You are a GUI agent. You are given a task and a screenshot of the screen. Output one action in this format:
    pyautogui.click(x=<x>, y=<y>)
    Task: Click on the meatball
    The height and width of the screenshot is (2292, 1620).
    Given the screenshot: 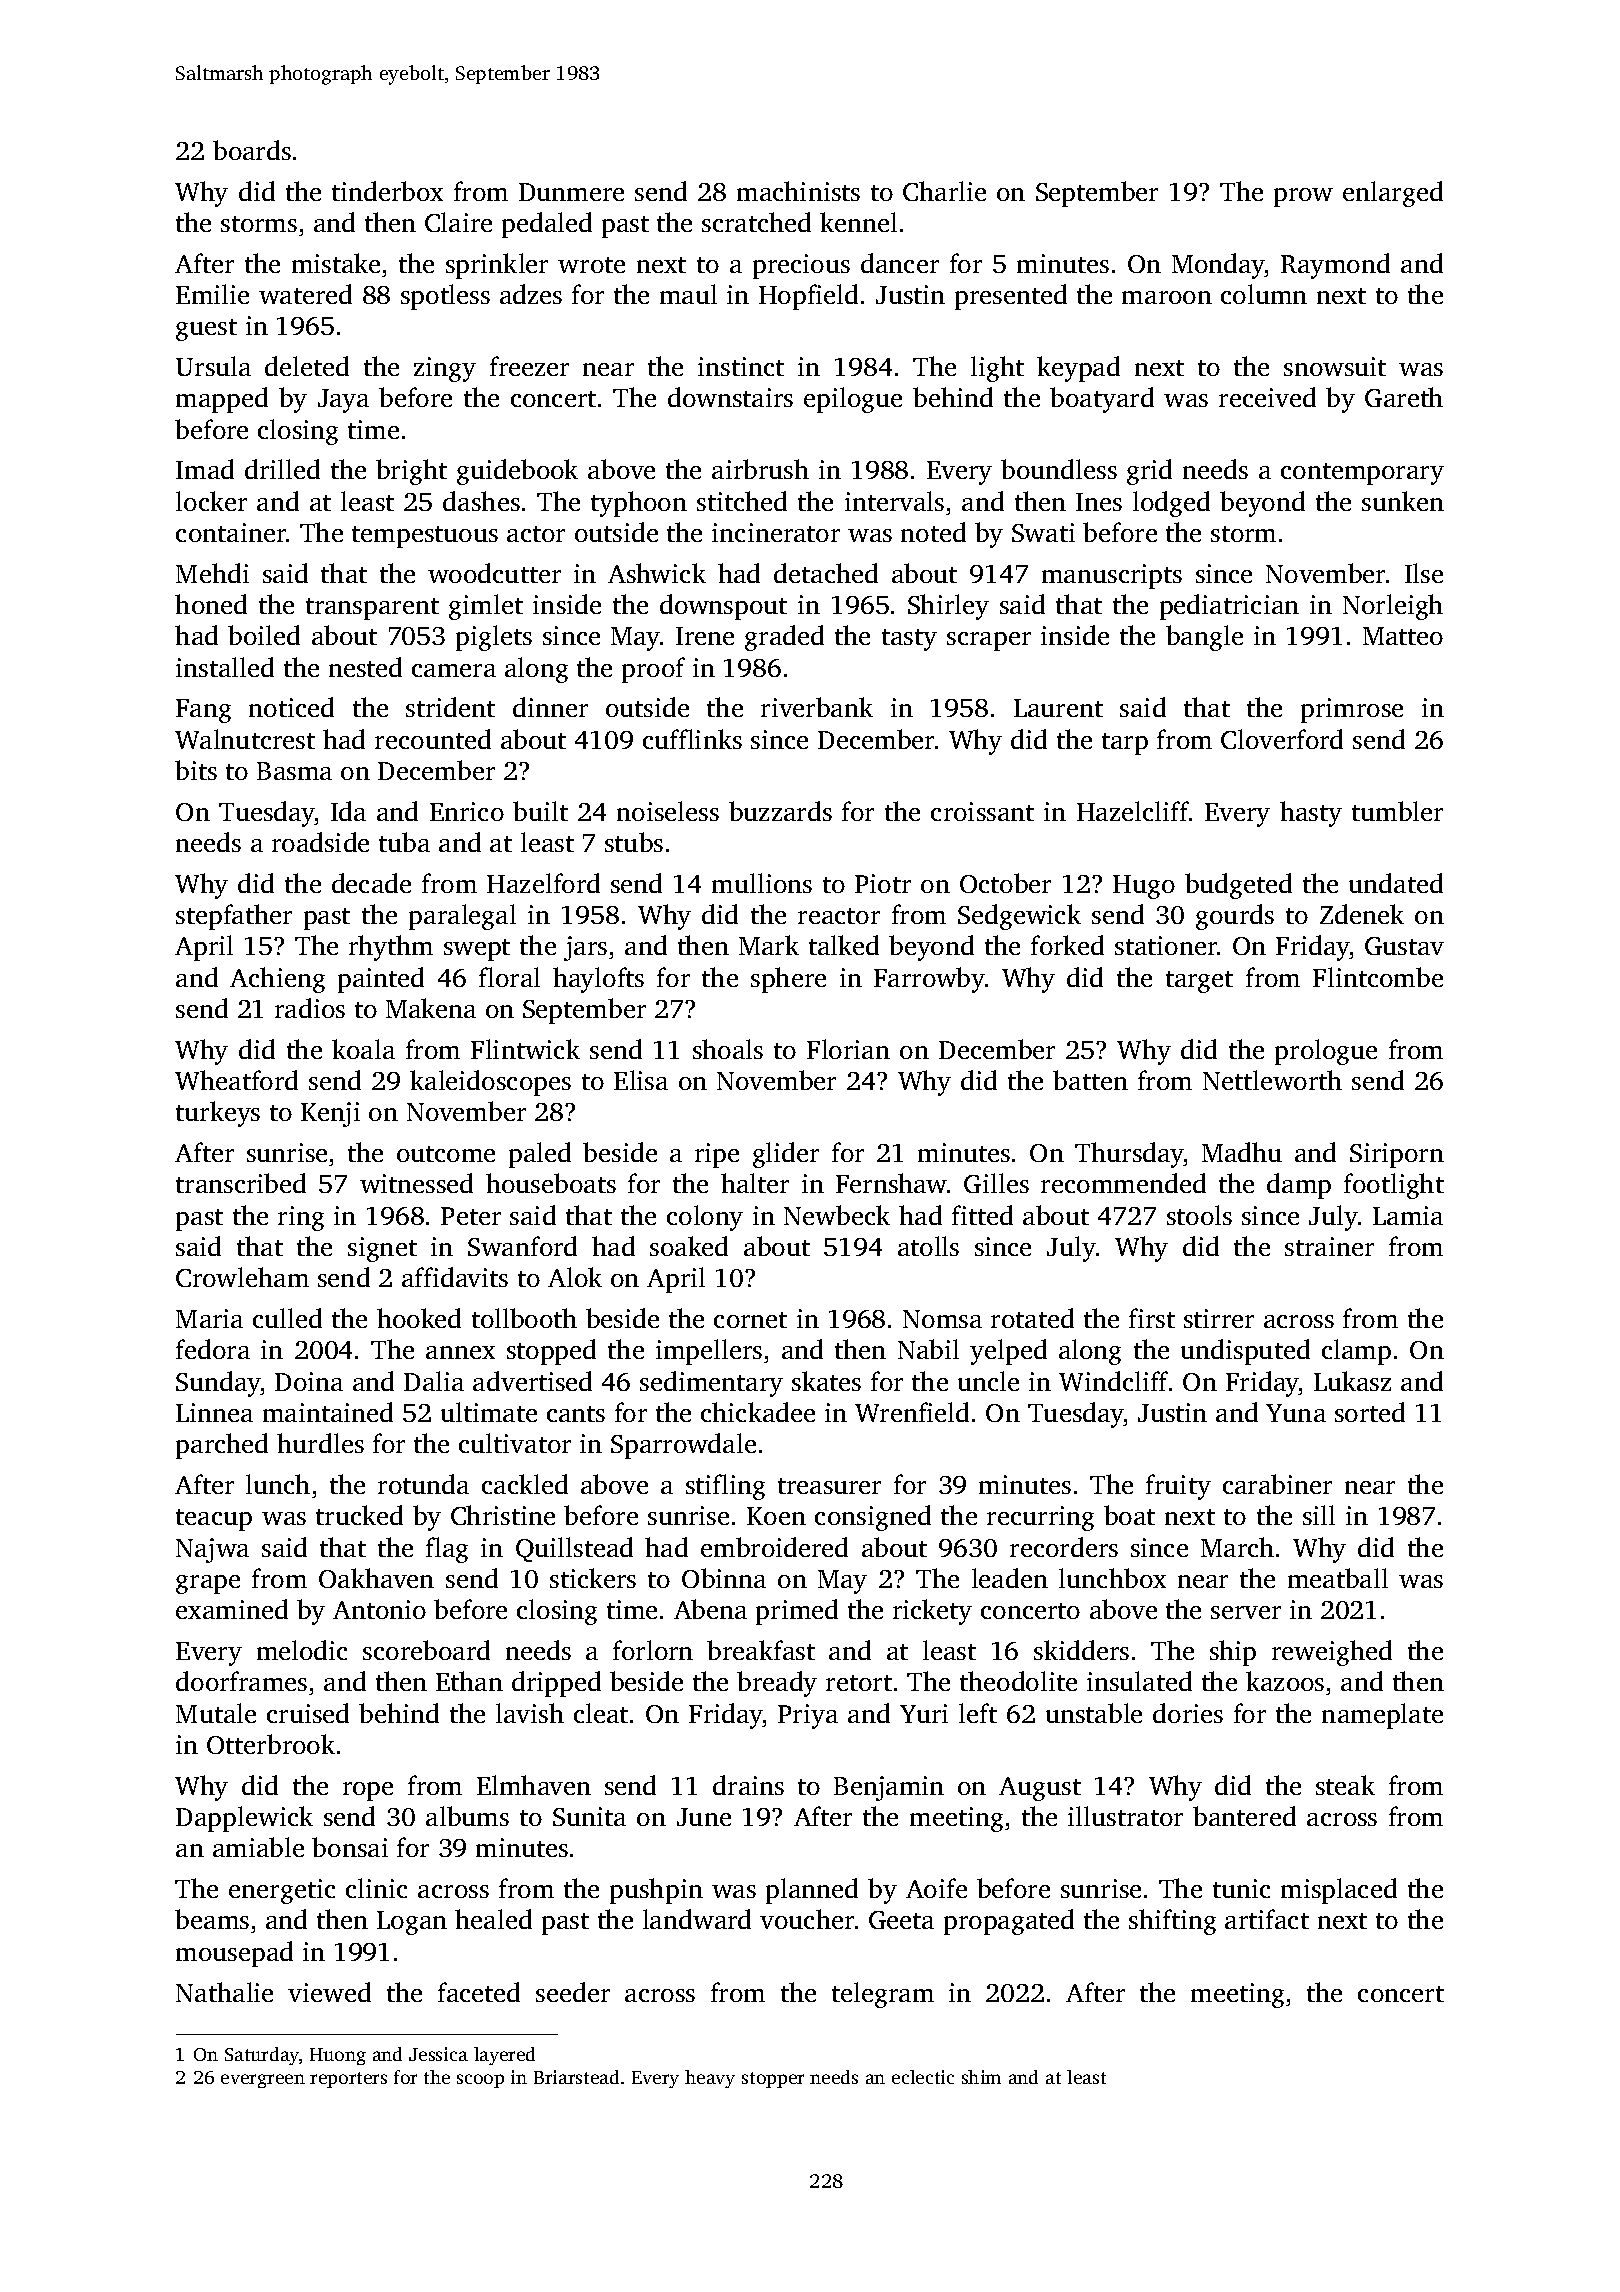 What is the action you would take?
    pyautogui.click(x=1338, y=1578)
